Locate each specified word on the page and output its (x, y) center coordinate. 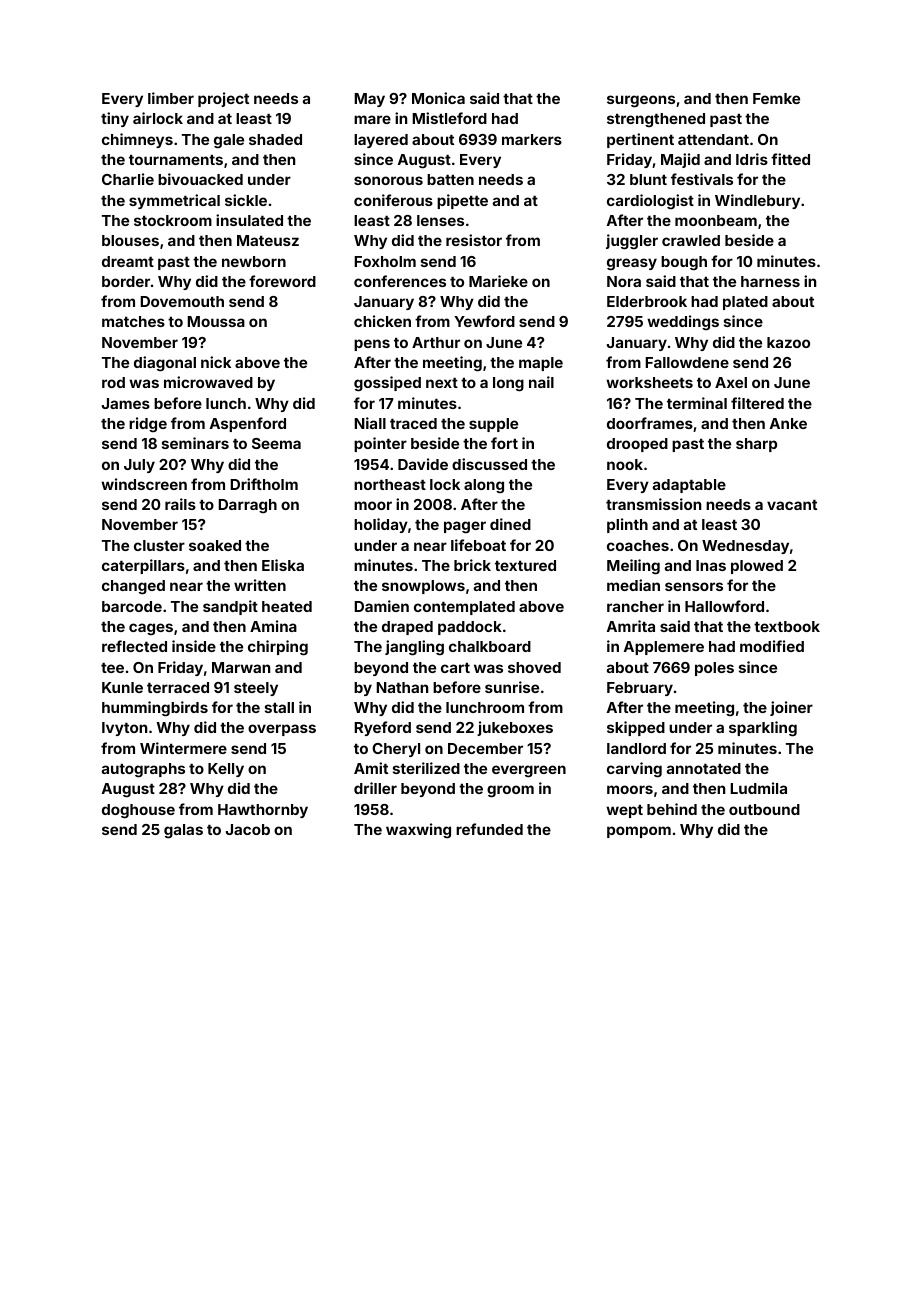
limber (171, 98)
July (139, 466)
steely (256, 689)
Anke (788, 423)
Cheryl (396, 750)
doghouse (138, 811)
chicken (382, 321)
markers (532, 139)
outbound (764, 809)
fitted (790, 159)
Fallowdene (687, 362)
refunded (489, 829)
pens (372, 345)
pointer (380, 444)
